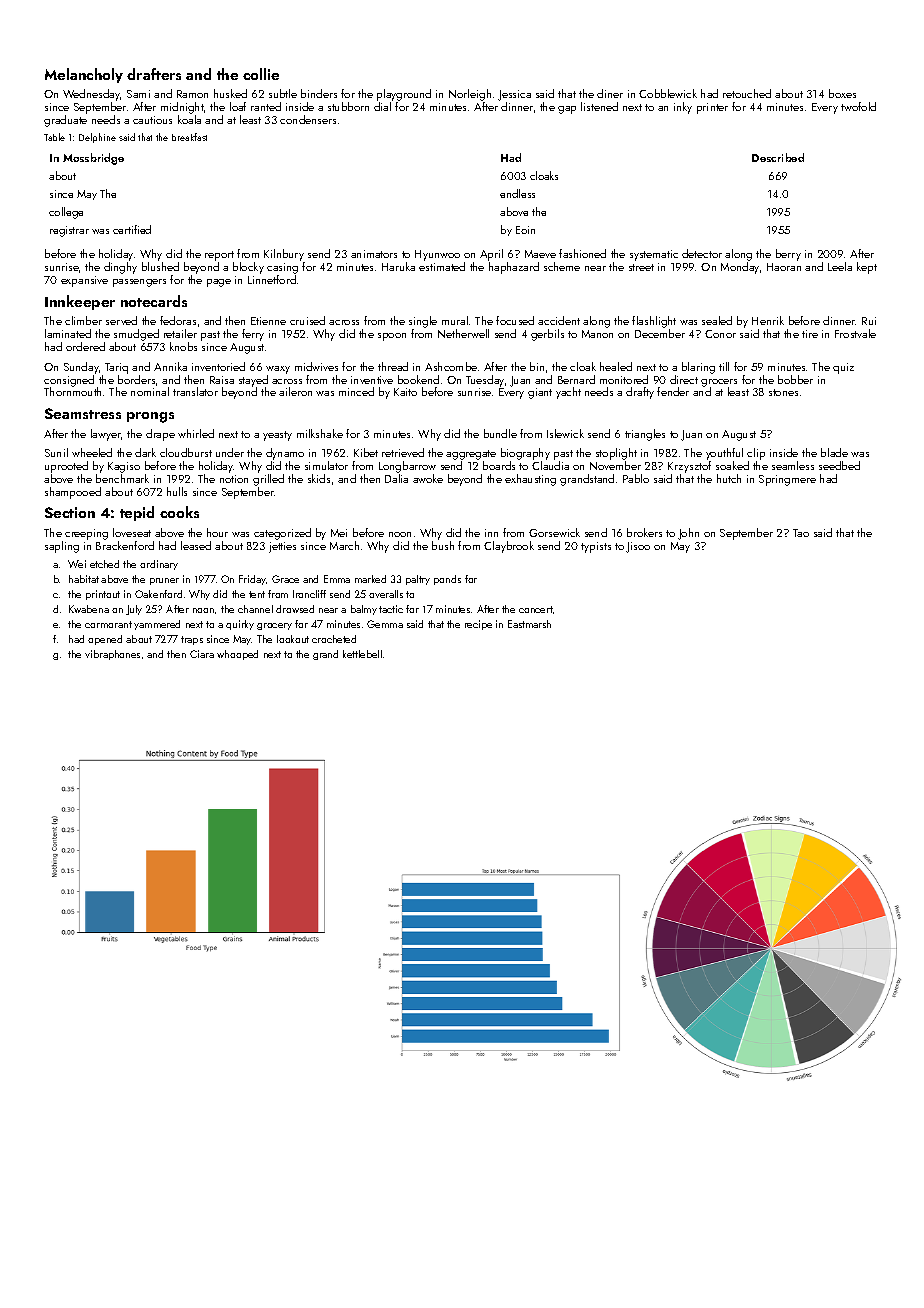 The image size is (924, 1308). I want to click on Ciara, so click(202, 654).
